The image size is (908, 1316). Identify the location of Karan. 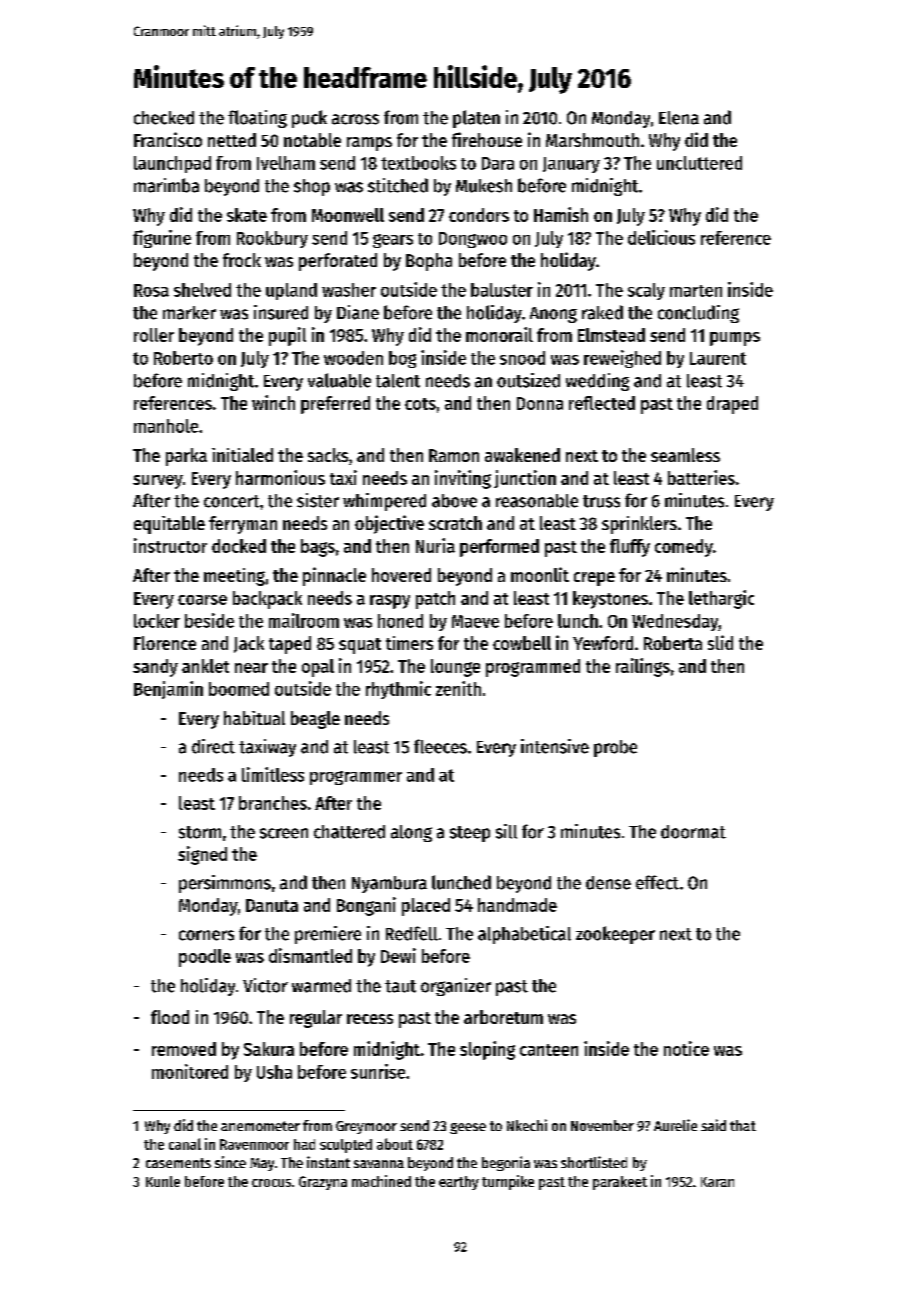
(717, 1182).
